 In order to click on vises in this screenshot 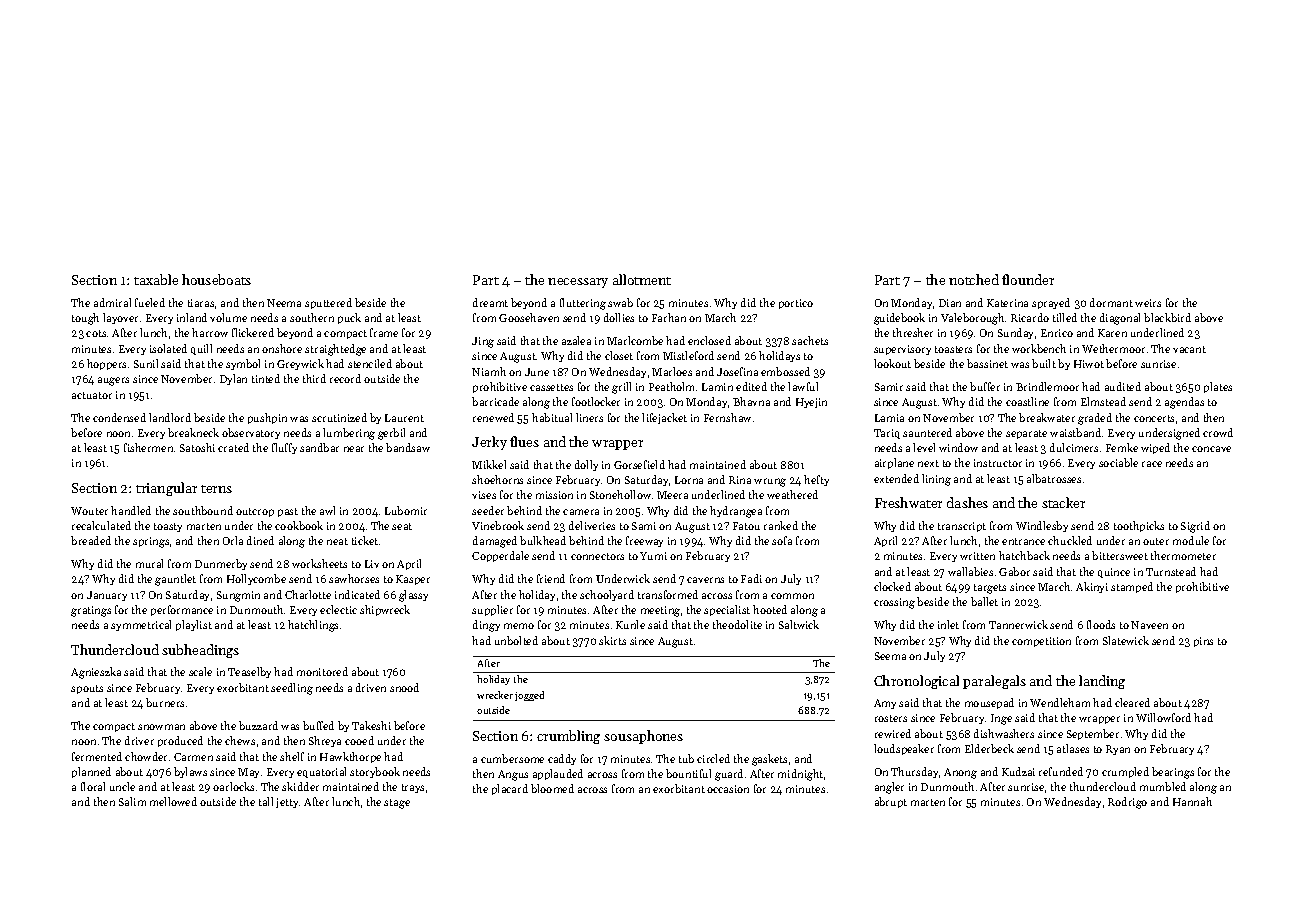, I will do `click(484, 495)`.
